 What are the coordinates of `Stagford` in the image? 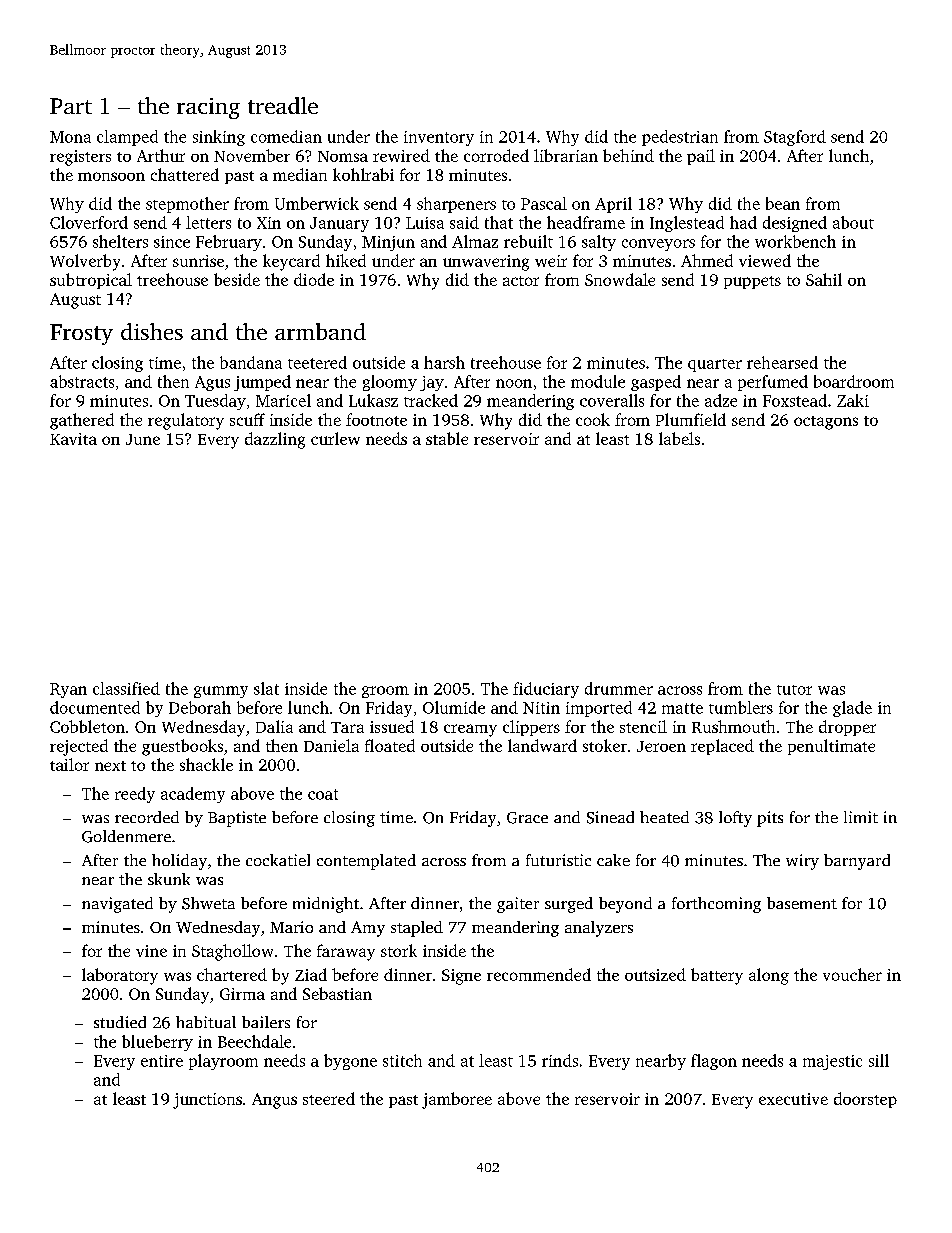 It's located at (795, 138).
